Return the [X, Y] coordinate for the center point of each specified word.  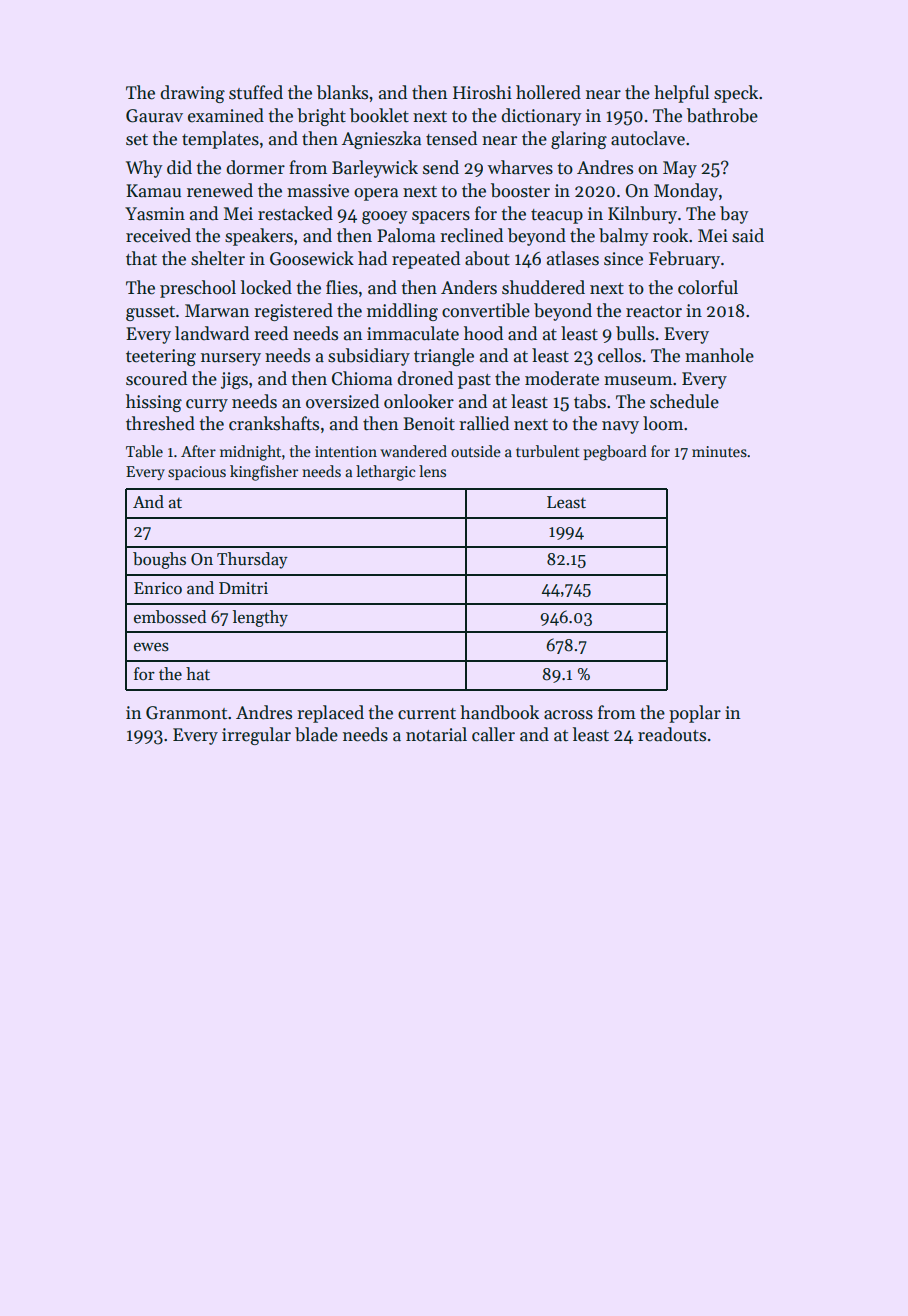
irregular [256, 736]
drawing [192, 94]
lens [432, 471]
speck [736, 94]
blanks [342, 92]
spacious [197, 473]
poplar [695, 714]
